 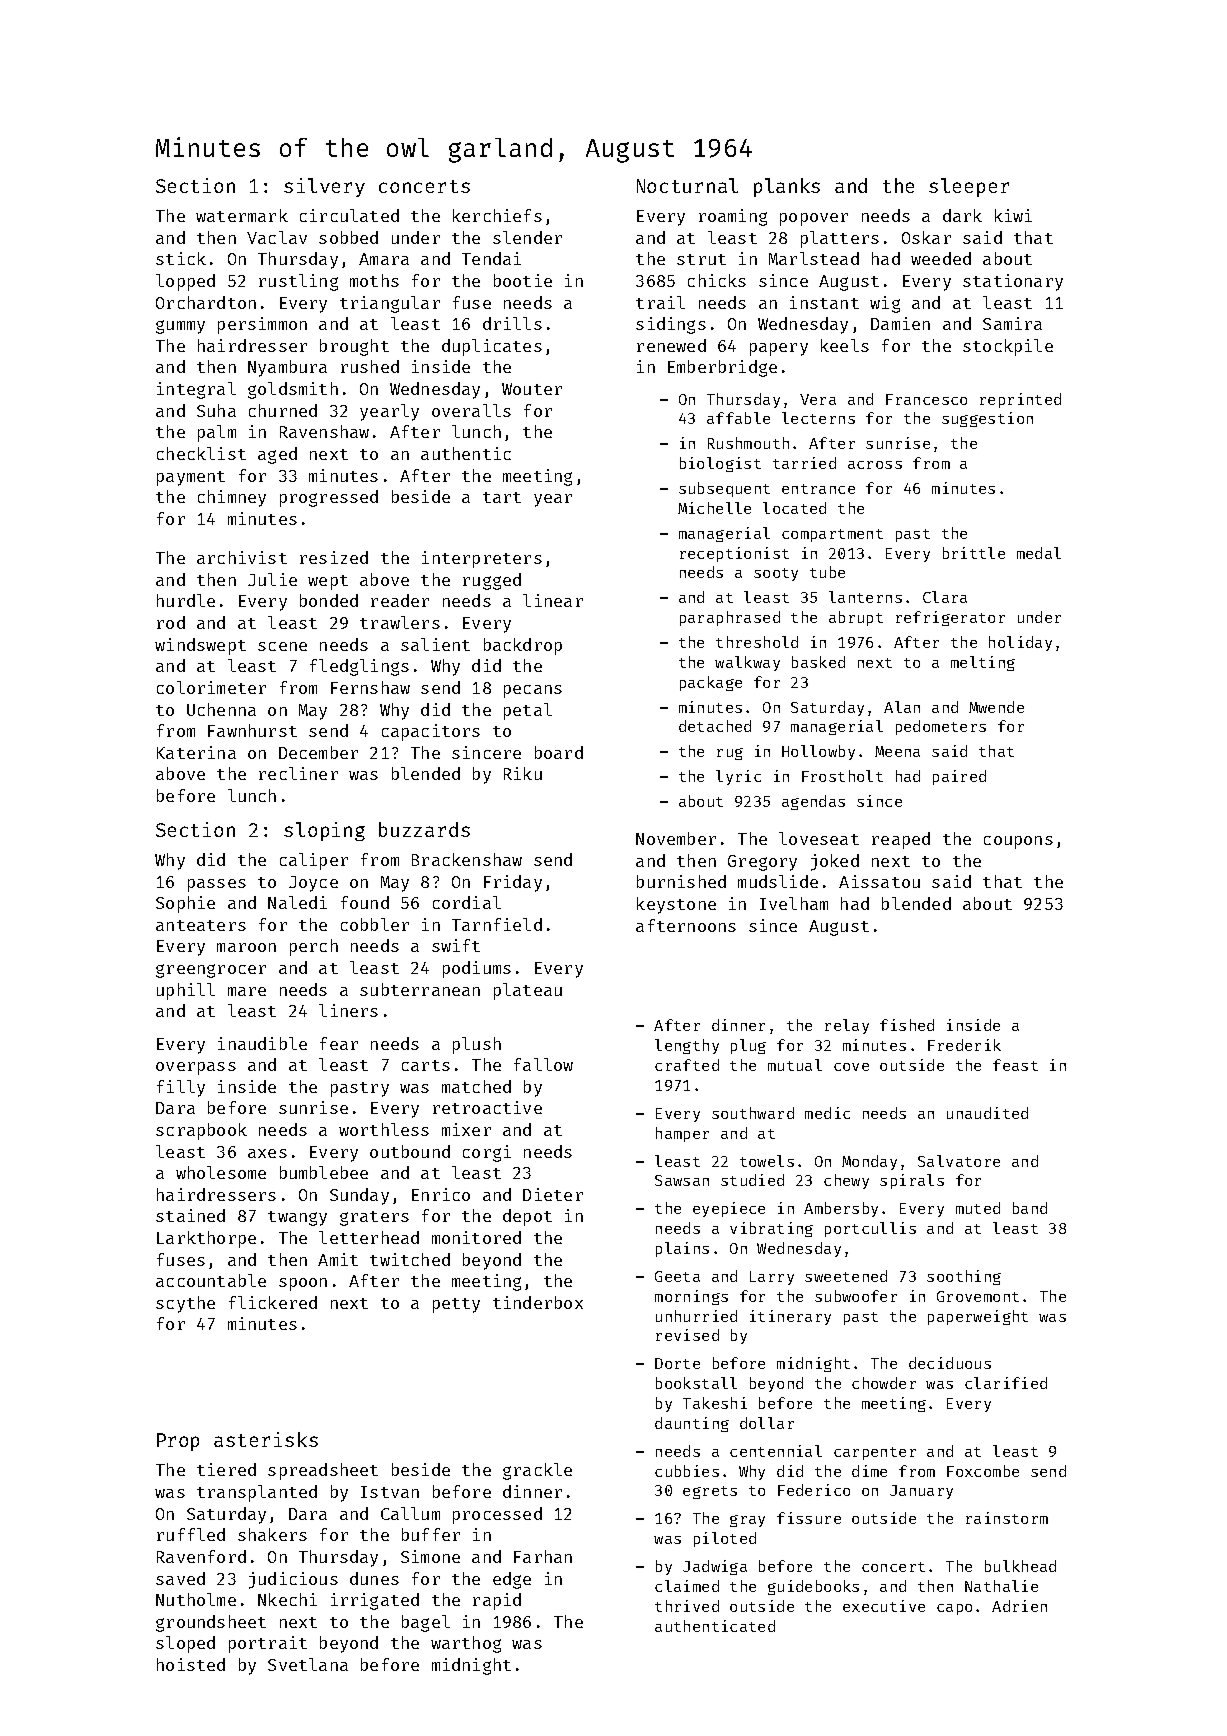 I want to click on Wouter, so click(x=532, y=389).
